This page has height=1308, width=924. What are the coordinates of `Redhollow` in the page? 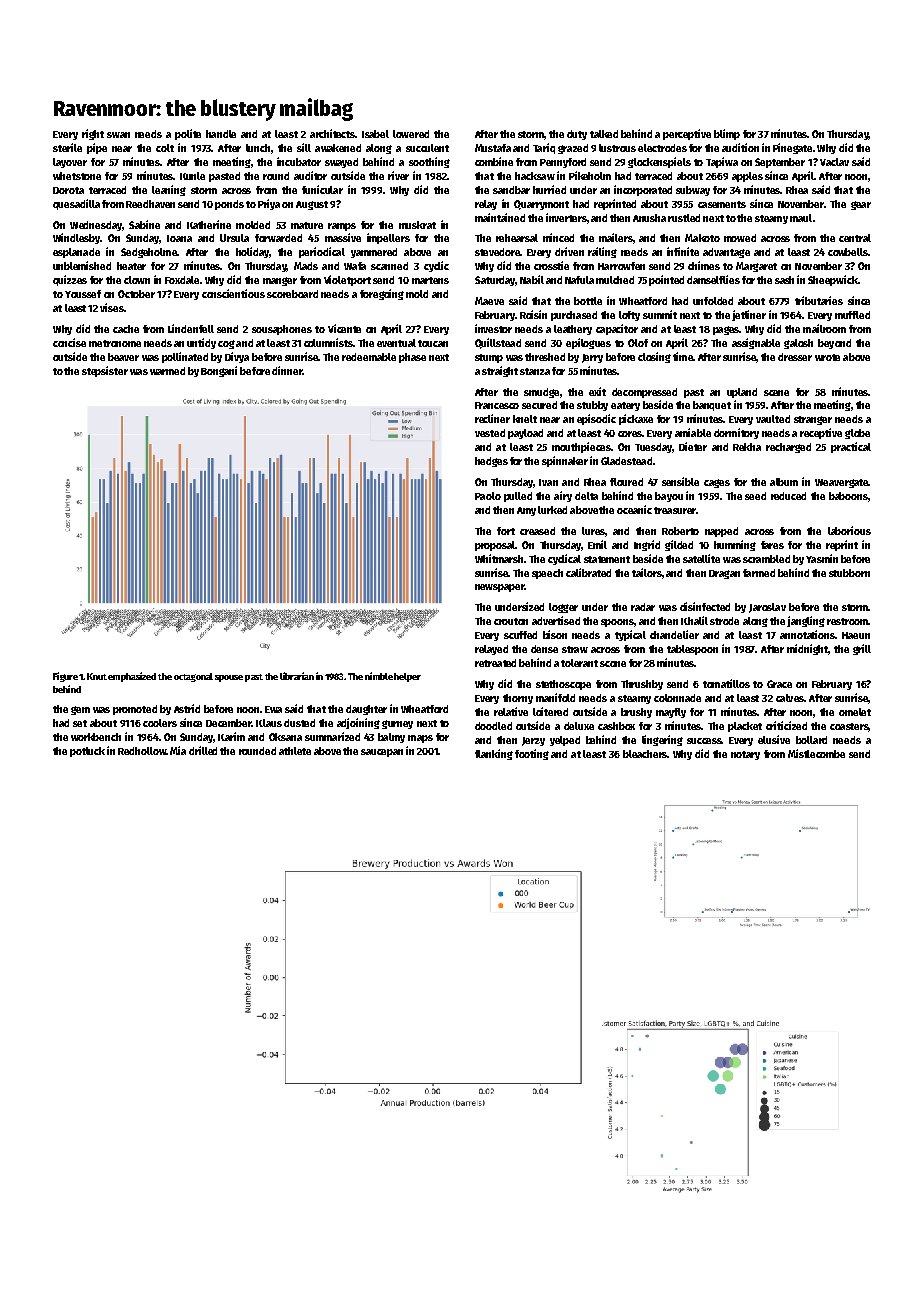 It's located at (142, 751).
